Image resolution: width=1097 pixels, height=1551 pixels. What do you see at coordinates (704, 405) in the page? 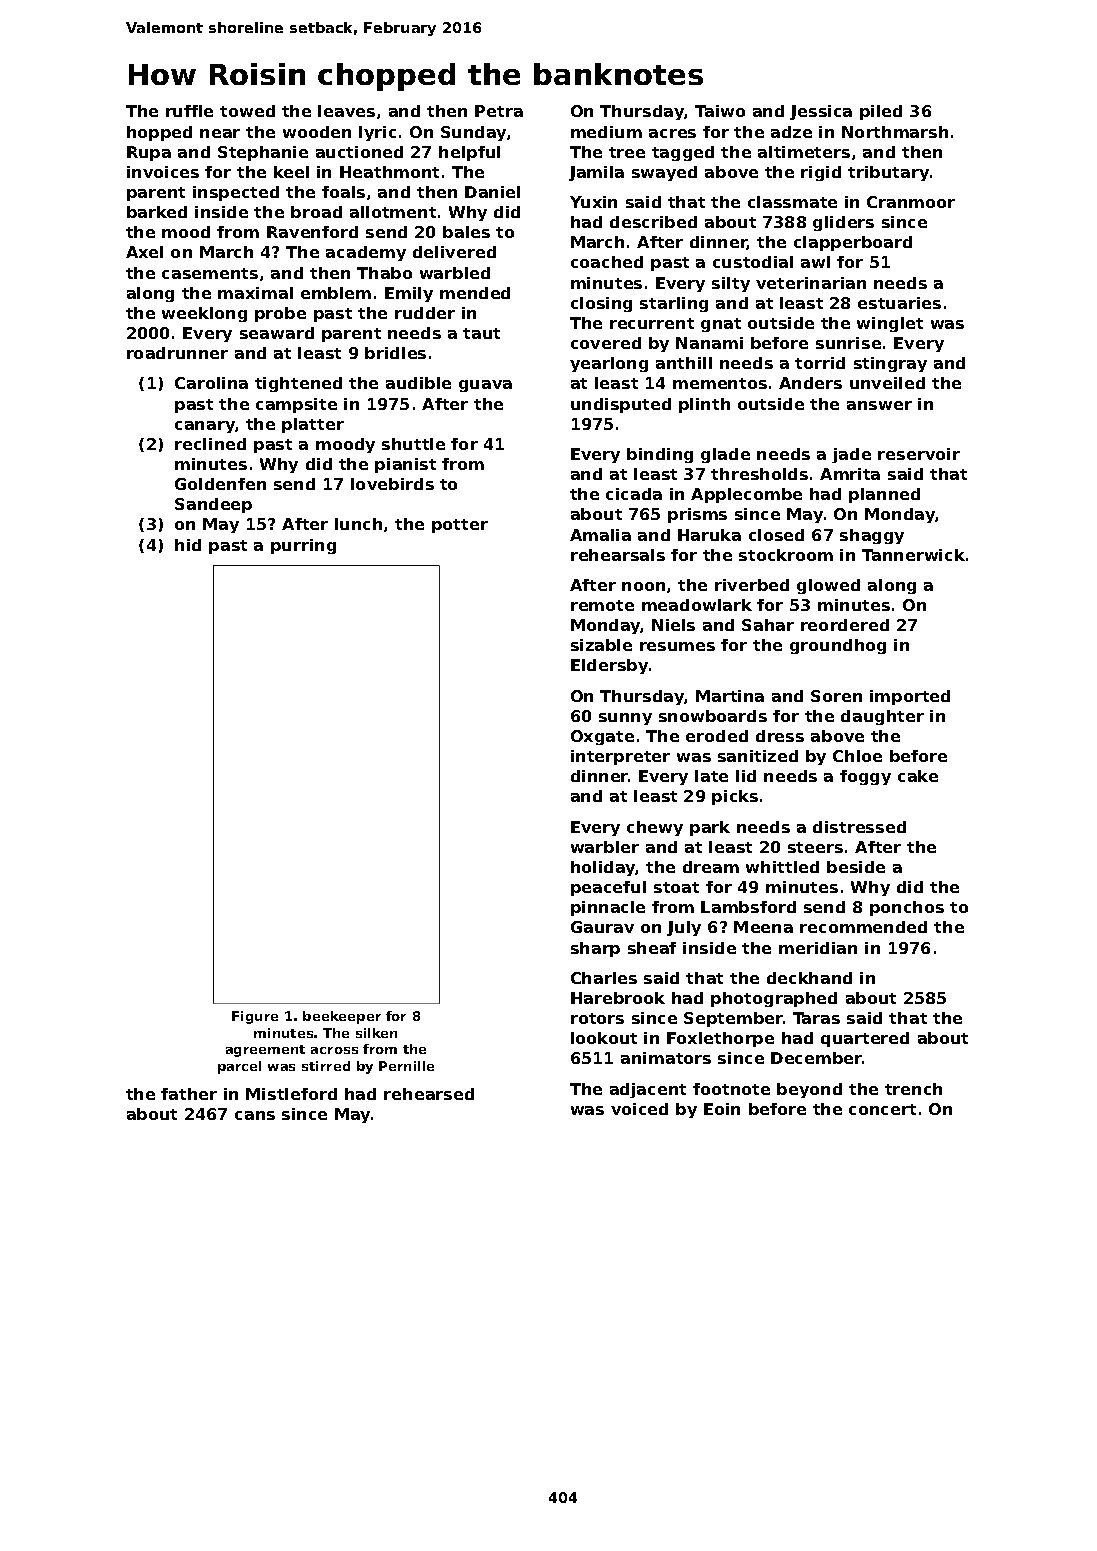
I see `plinth` at bounding box center [704, 405].
